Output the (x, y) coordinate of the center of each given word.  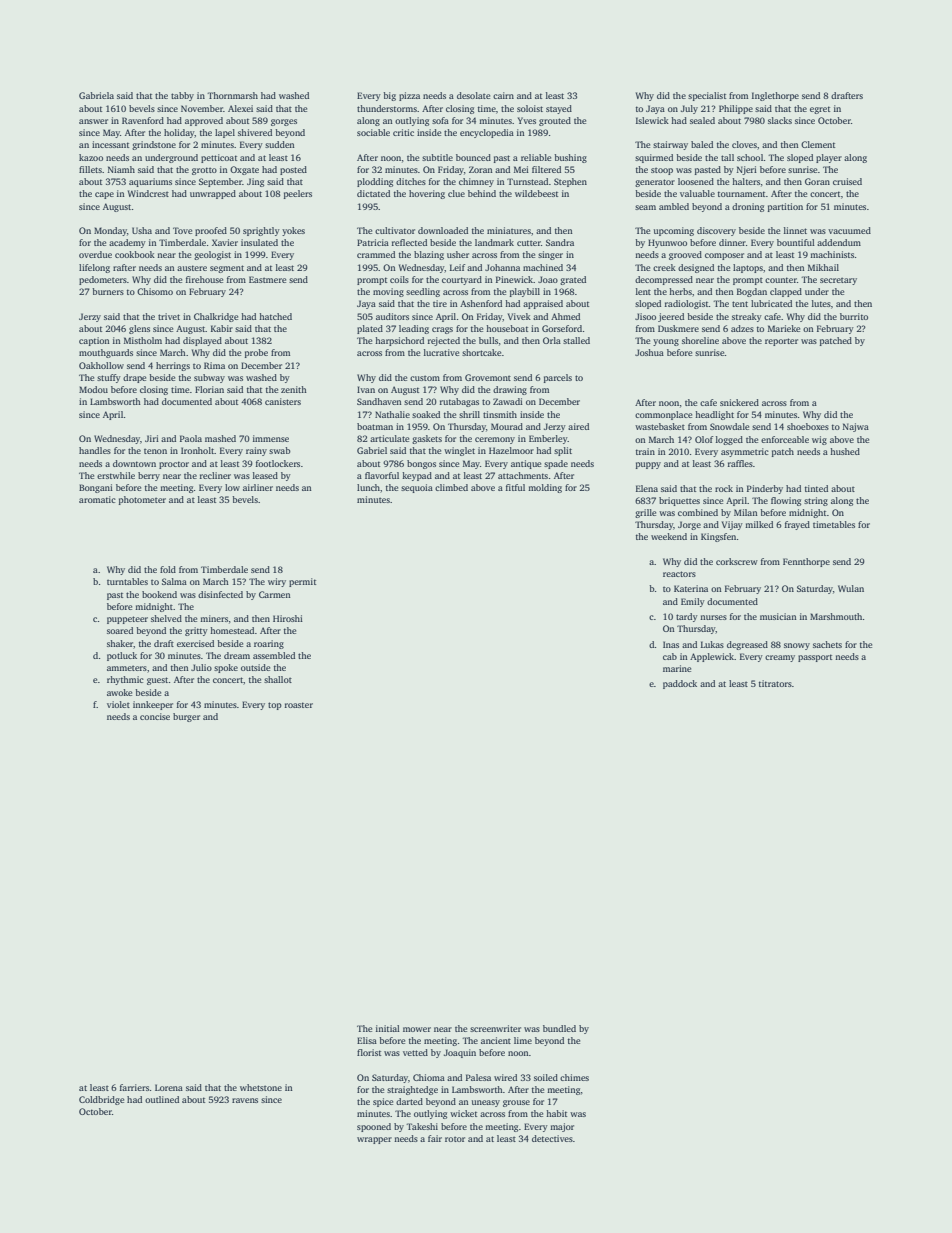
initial (388, 1028)
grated (573, 280)
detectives (552, 1138)
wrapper (374, 1140)
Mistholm (143, 340)
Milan (746, 512)
